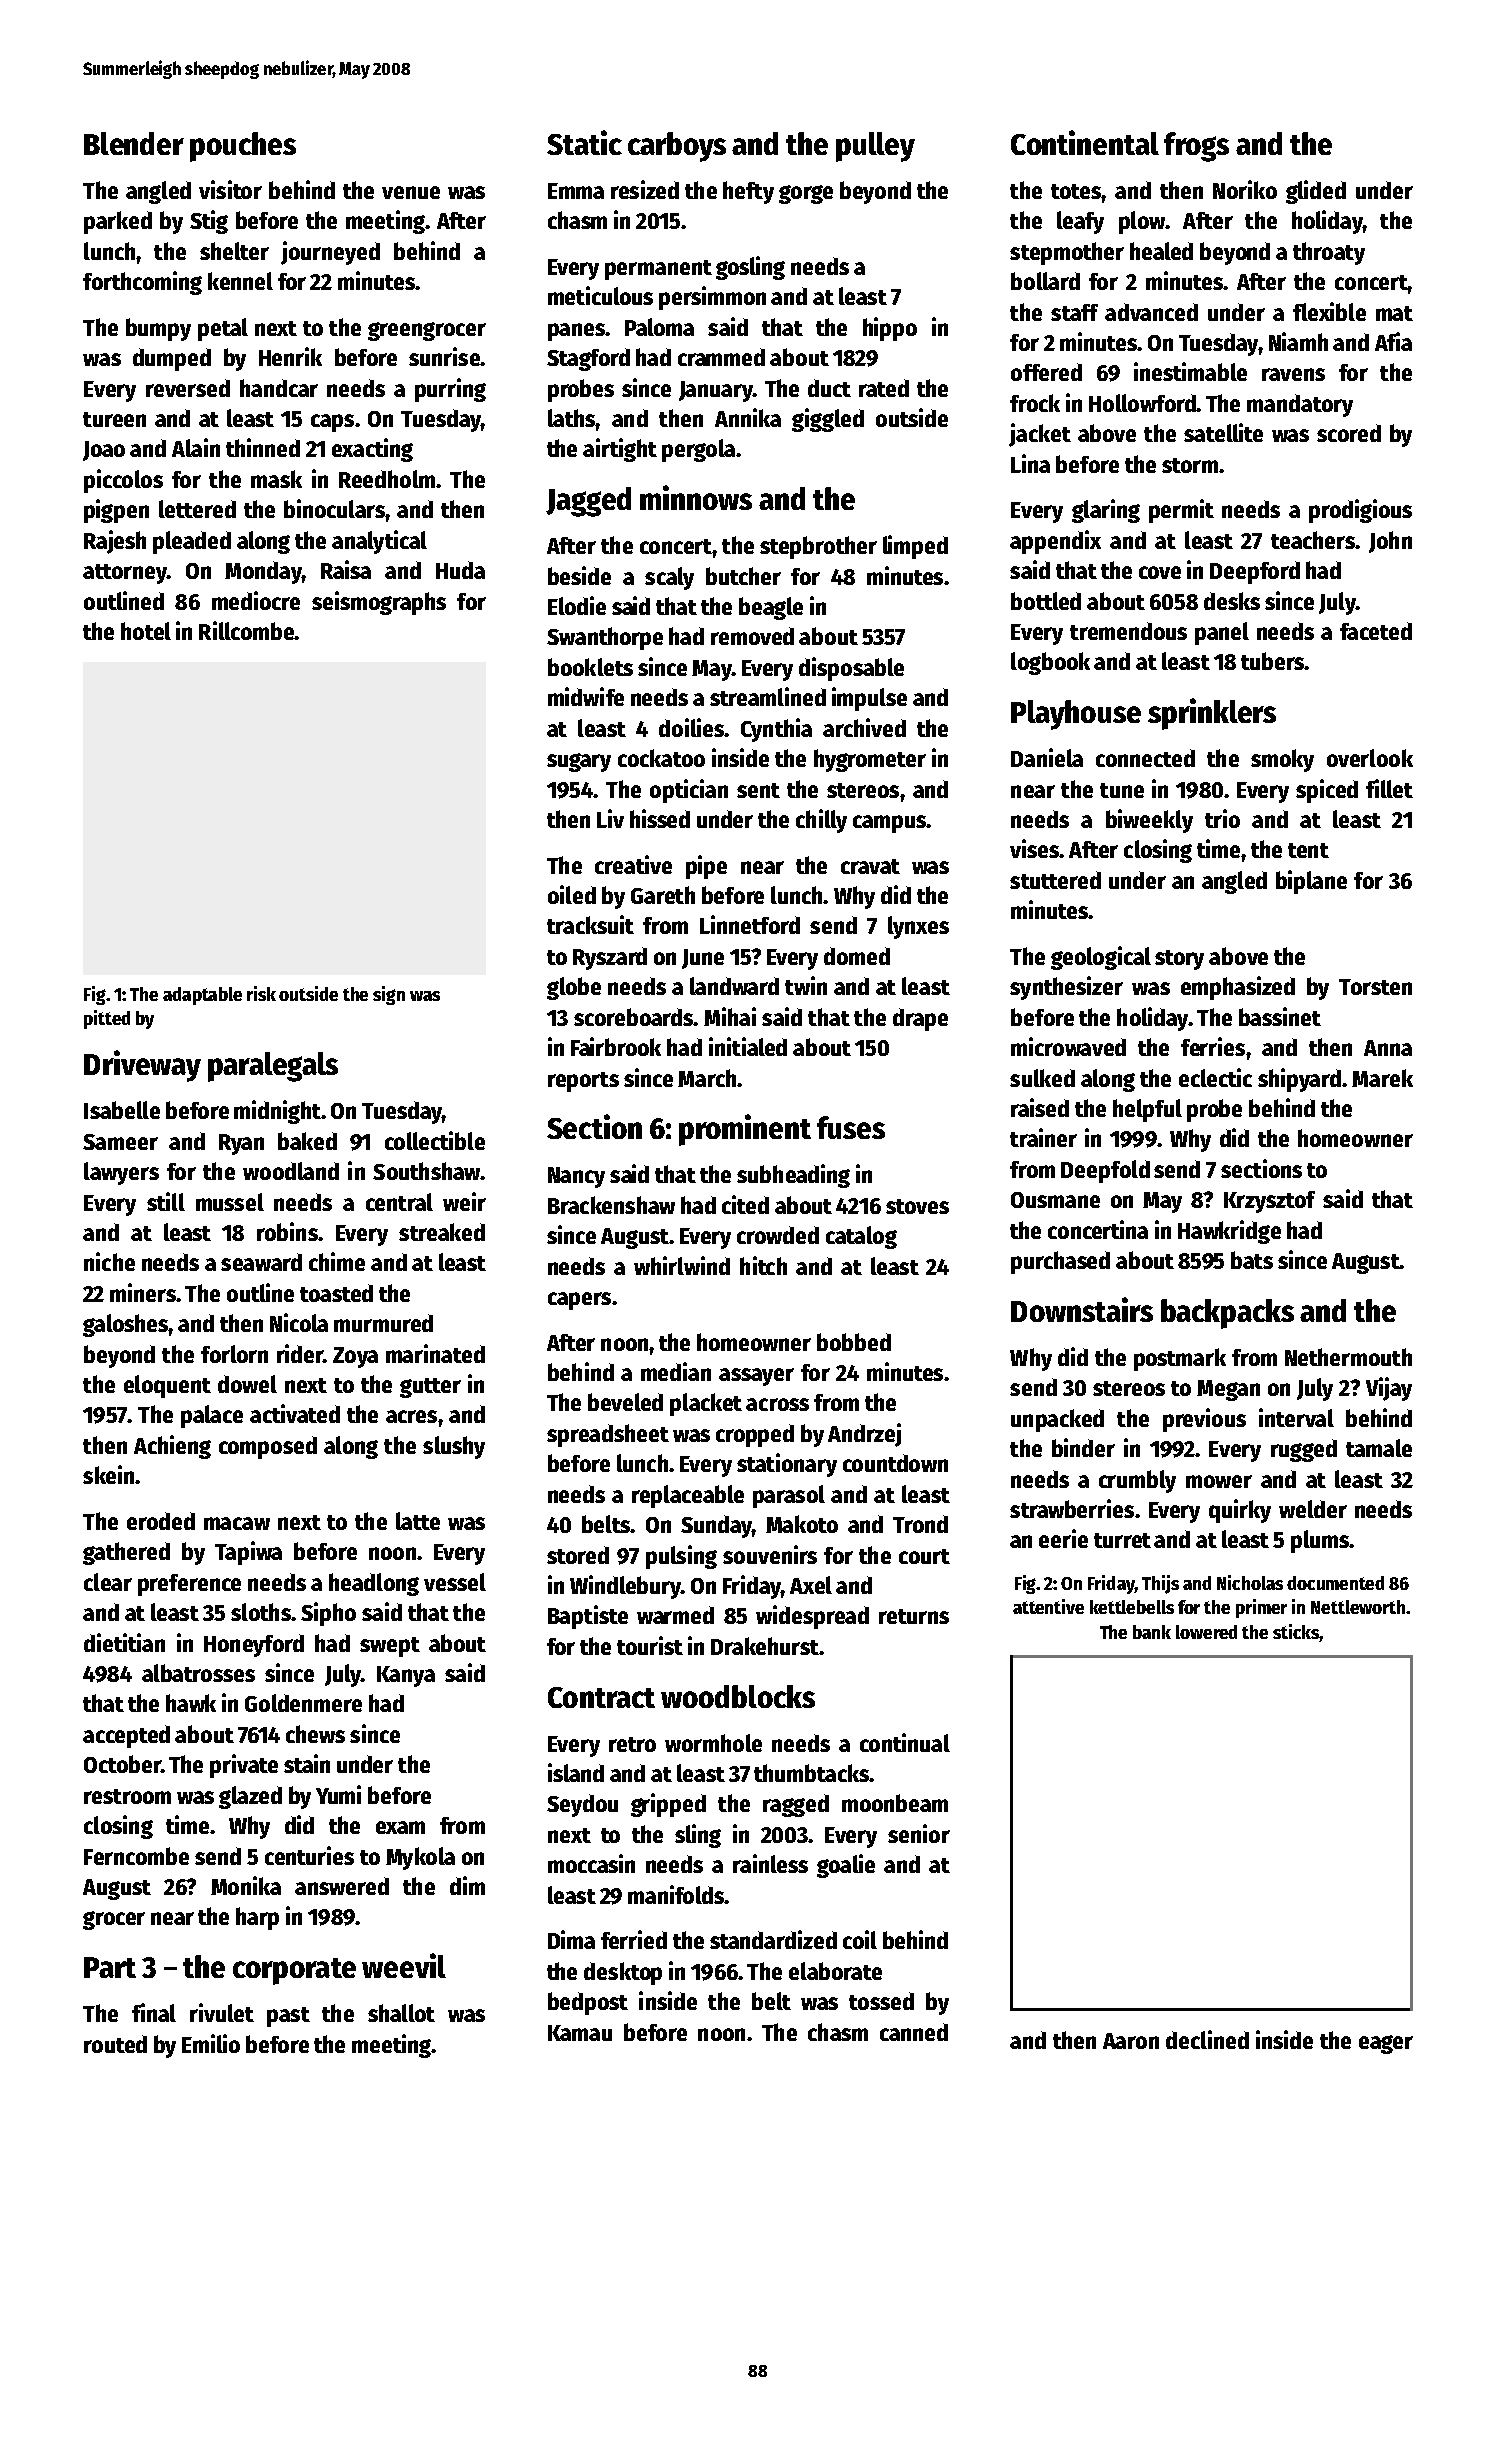 Image resolution: width=1496 pixels, height=2464 pixels. What do you see at coordinates (261, 993) in the image?
I see `risk` at bounding box center [261, 993].
